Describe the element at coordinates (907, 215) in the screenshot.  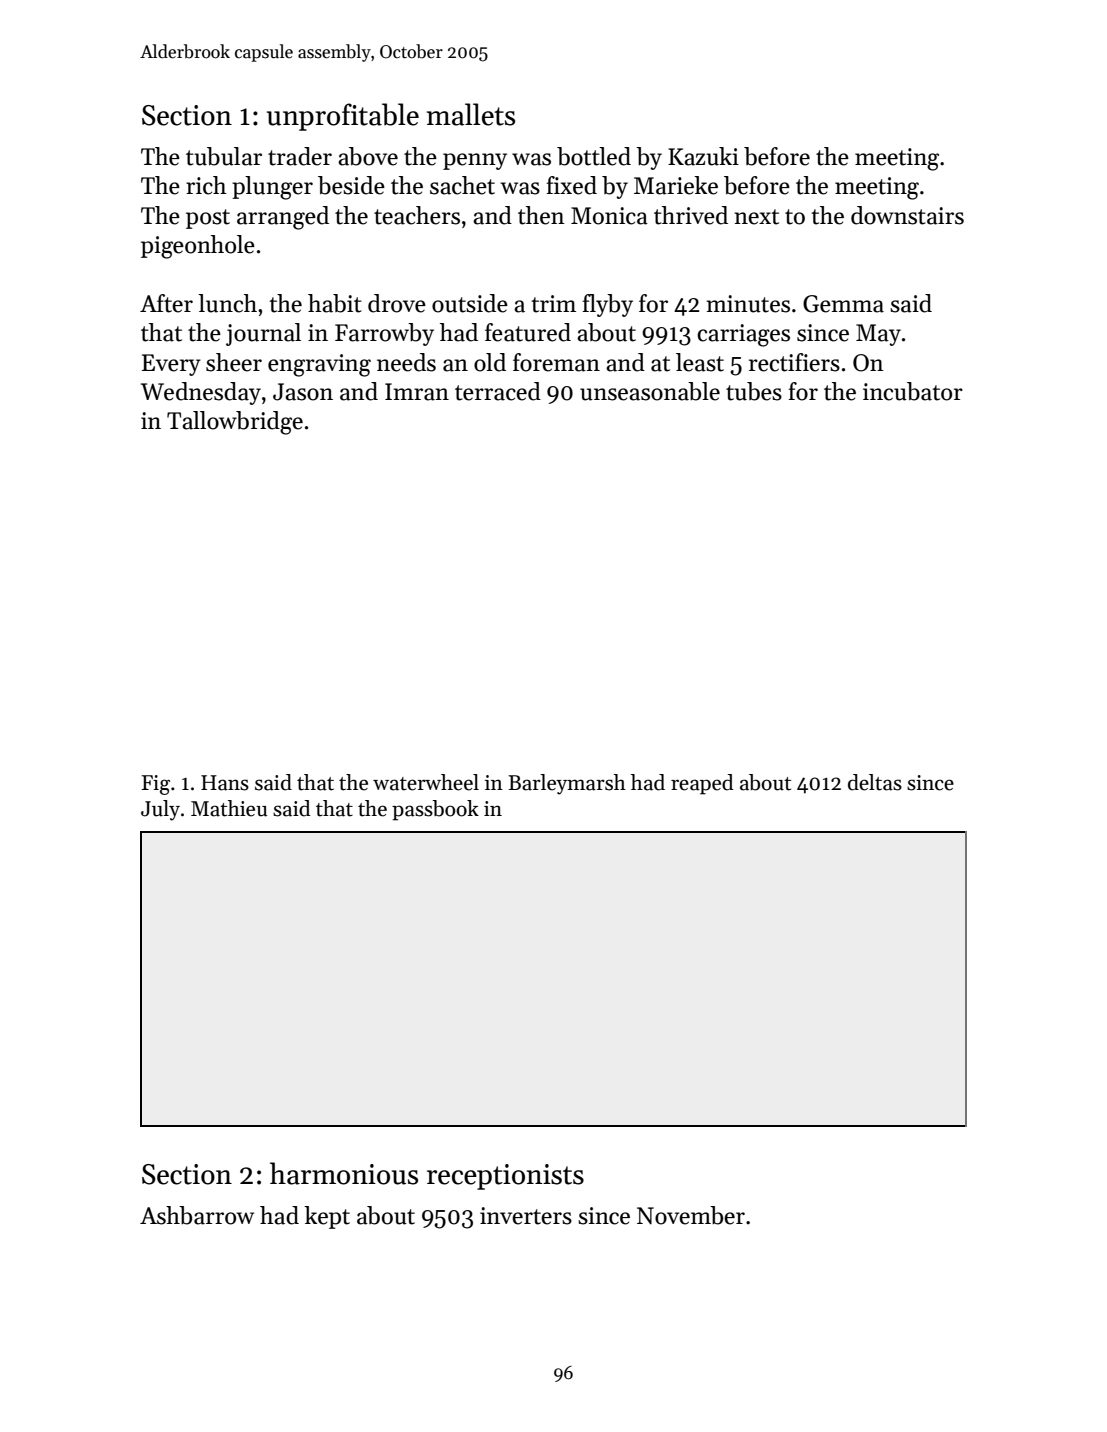
I see `downstairs` at that location.
